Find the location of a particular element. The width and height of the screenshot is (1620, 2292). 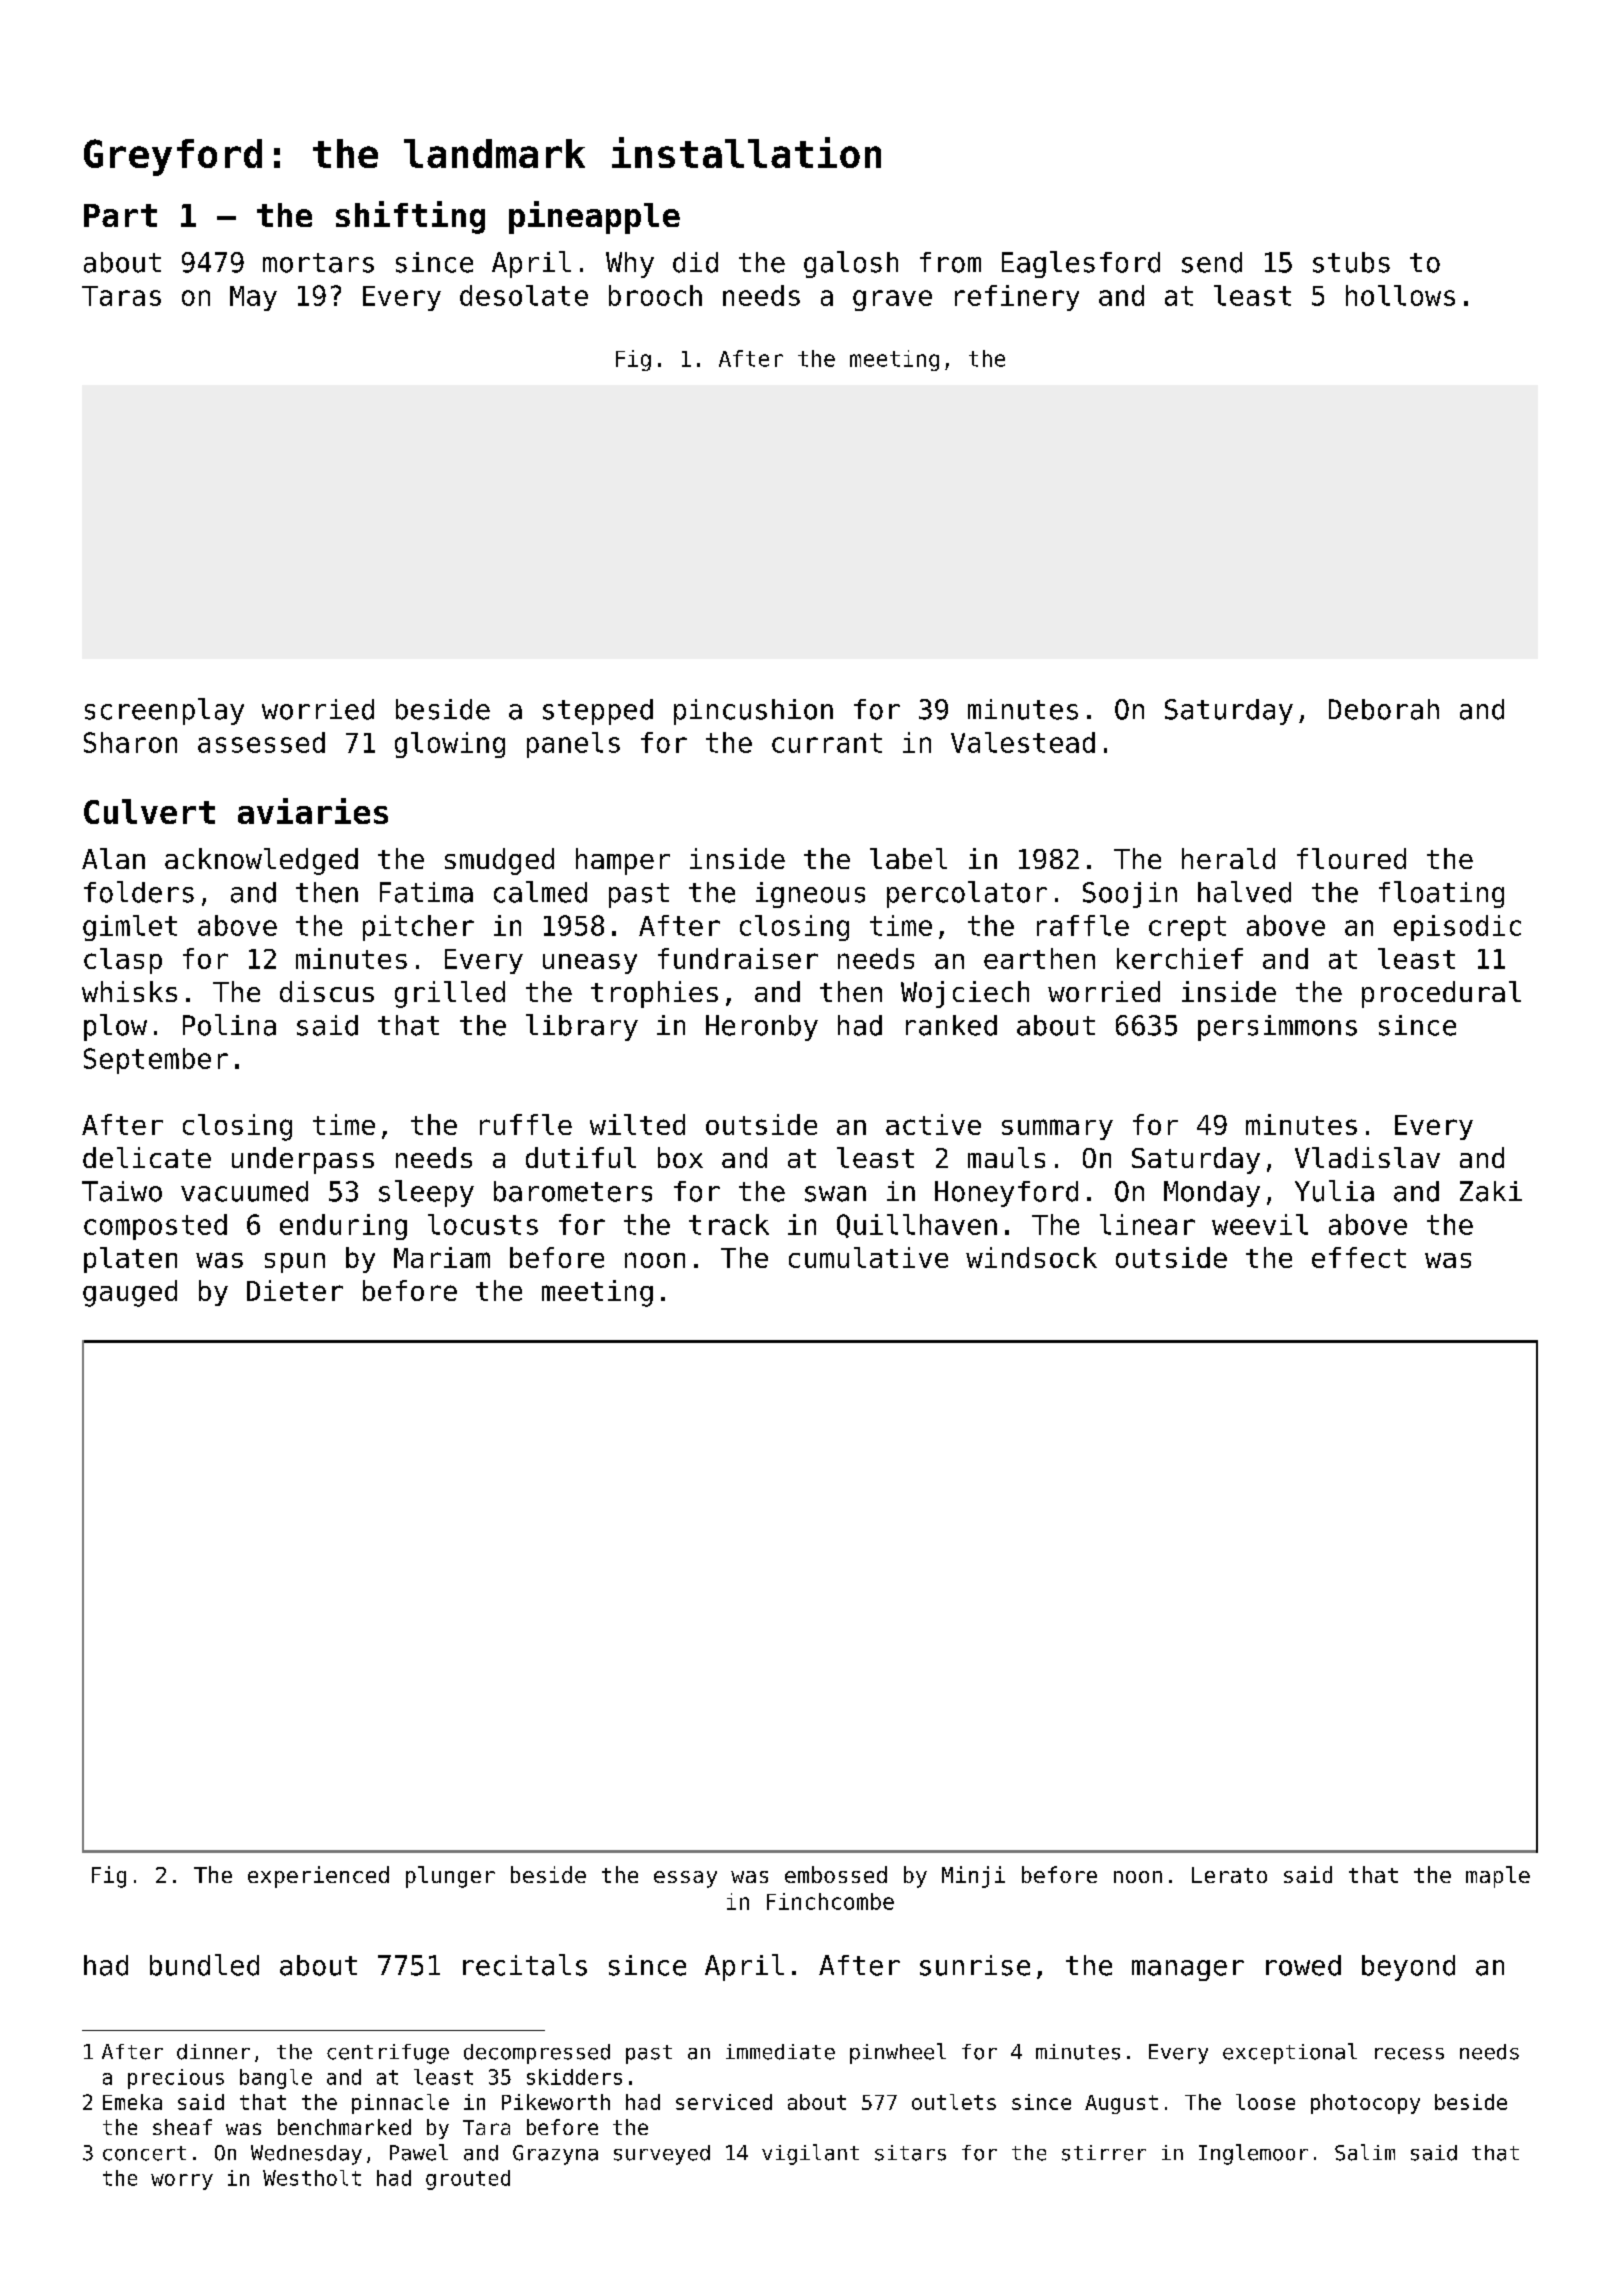

cumulative is located at coordinates (868, 1257).
